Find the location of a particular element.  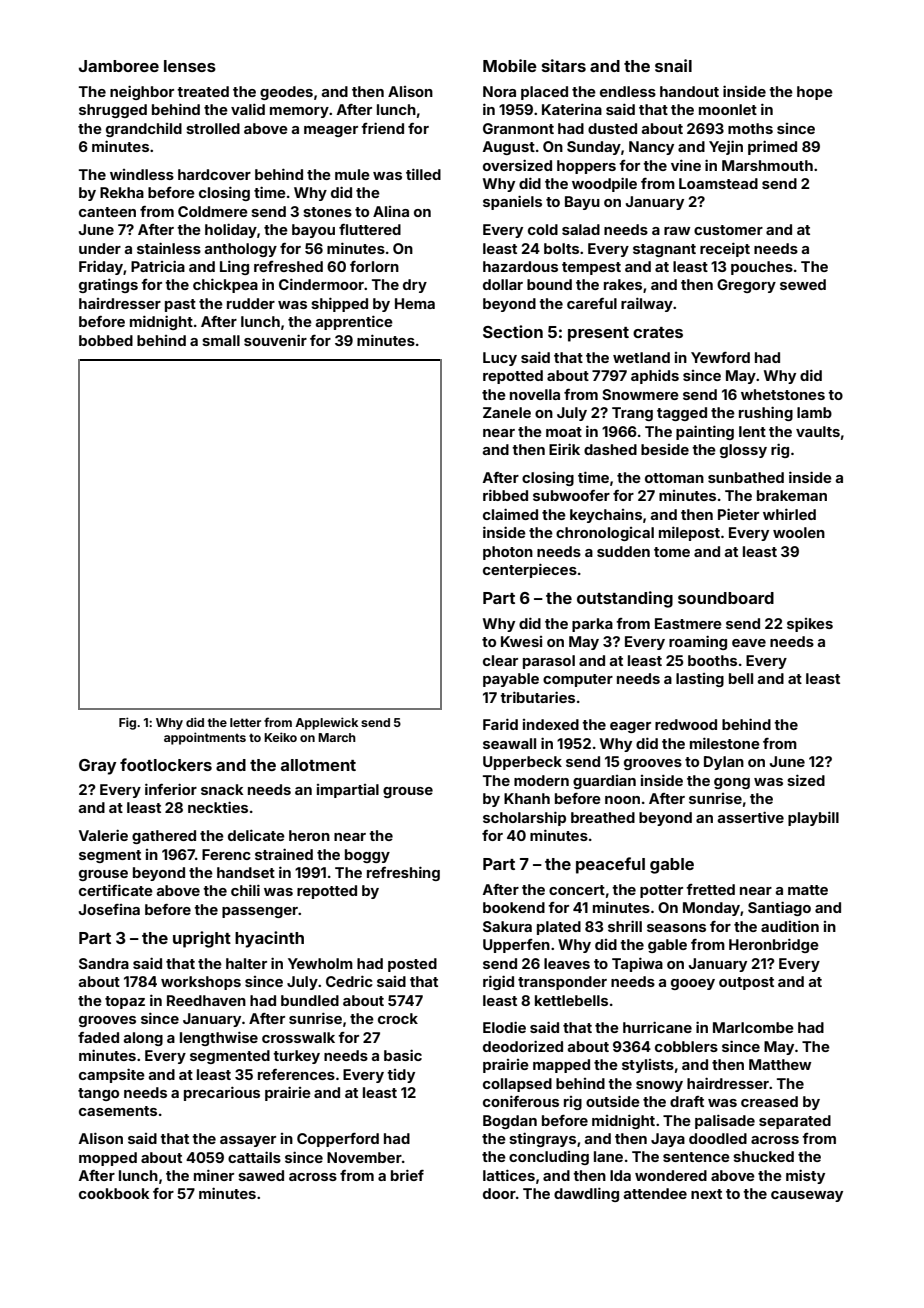

snail is located at coordinates (673, 65).
